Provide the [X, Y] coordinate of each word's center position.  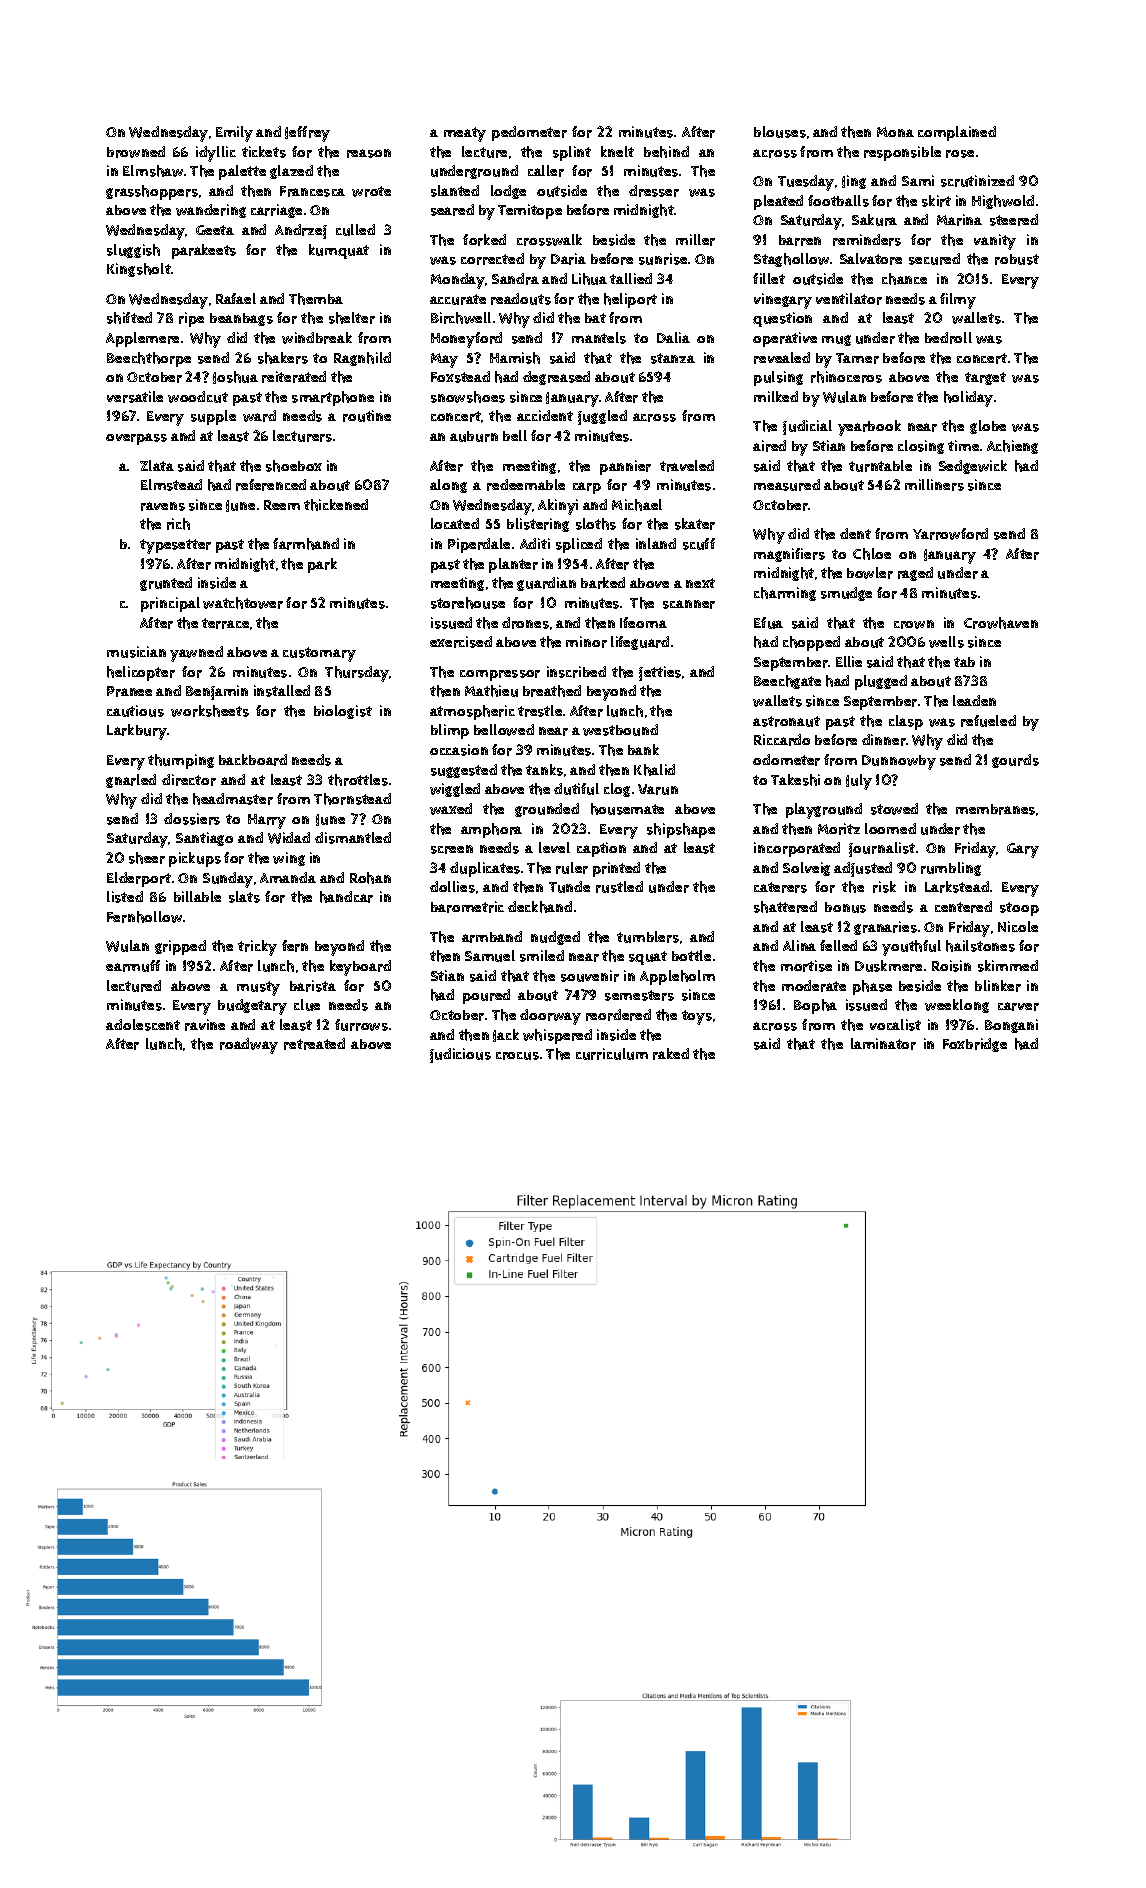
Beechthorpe [149, 359]
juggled [602, 417]
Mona [895, 132]
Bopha [815, 1006]
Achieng [1012, 447]
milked [776, 396]
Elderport [139, 879]
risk [884, 887]
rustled [619, 887]
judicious [460, 1055]
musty [258, 988]
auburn [474, 436]
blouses [780, 132]
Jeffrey [307, 134]
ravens [163, 506]
